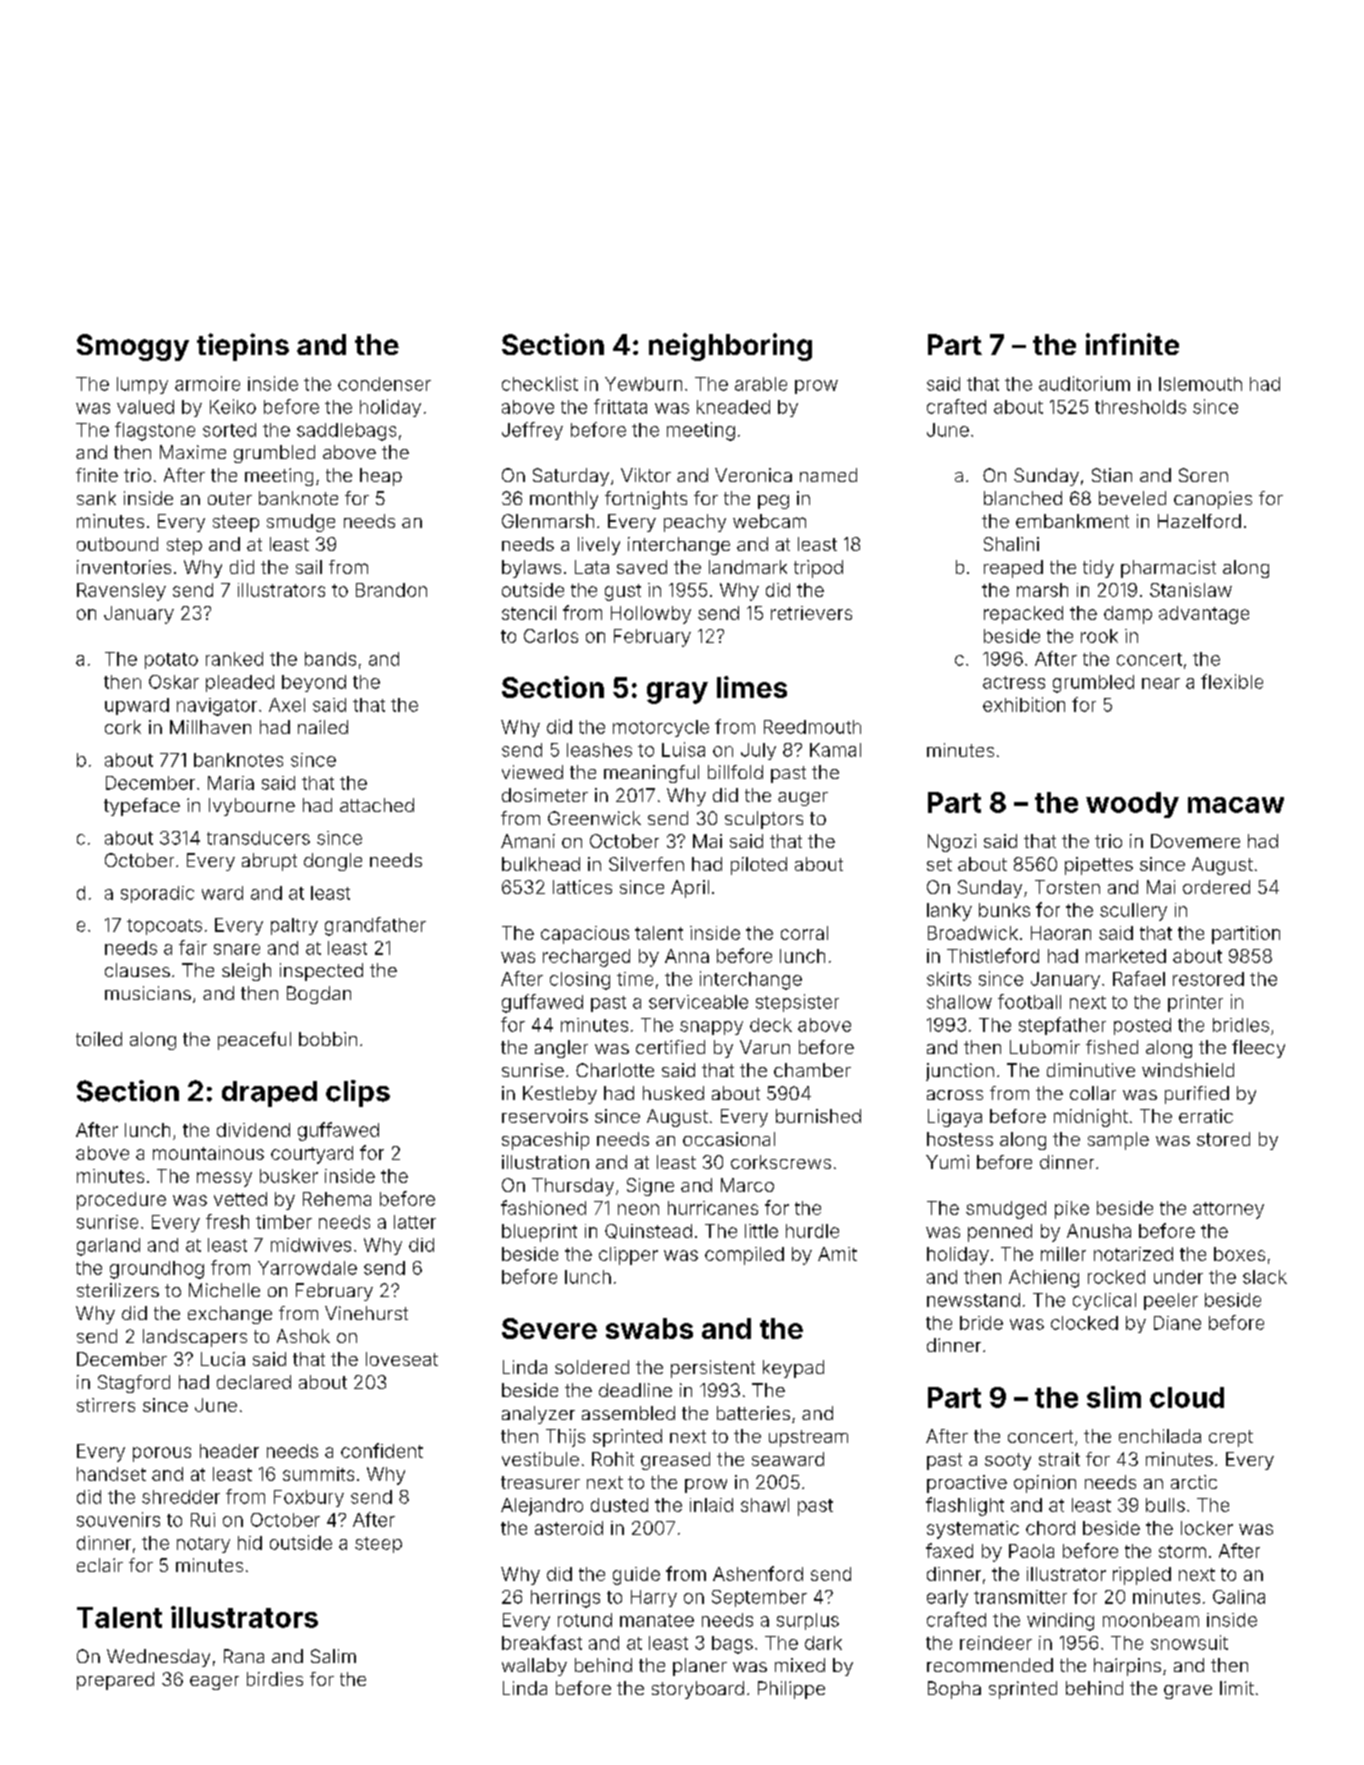 Image resolution: width=1364 pixels, height=1765 pixels. What do you see at coordinates (812, 727) in the document?
I see `Reedmouth` at bounding box center [812, 727].
